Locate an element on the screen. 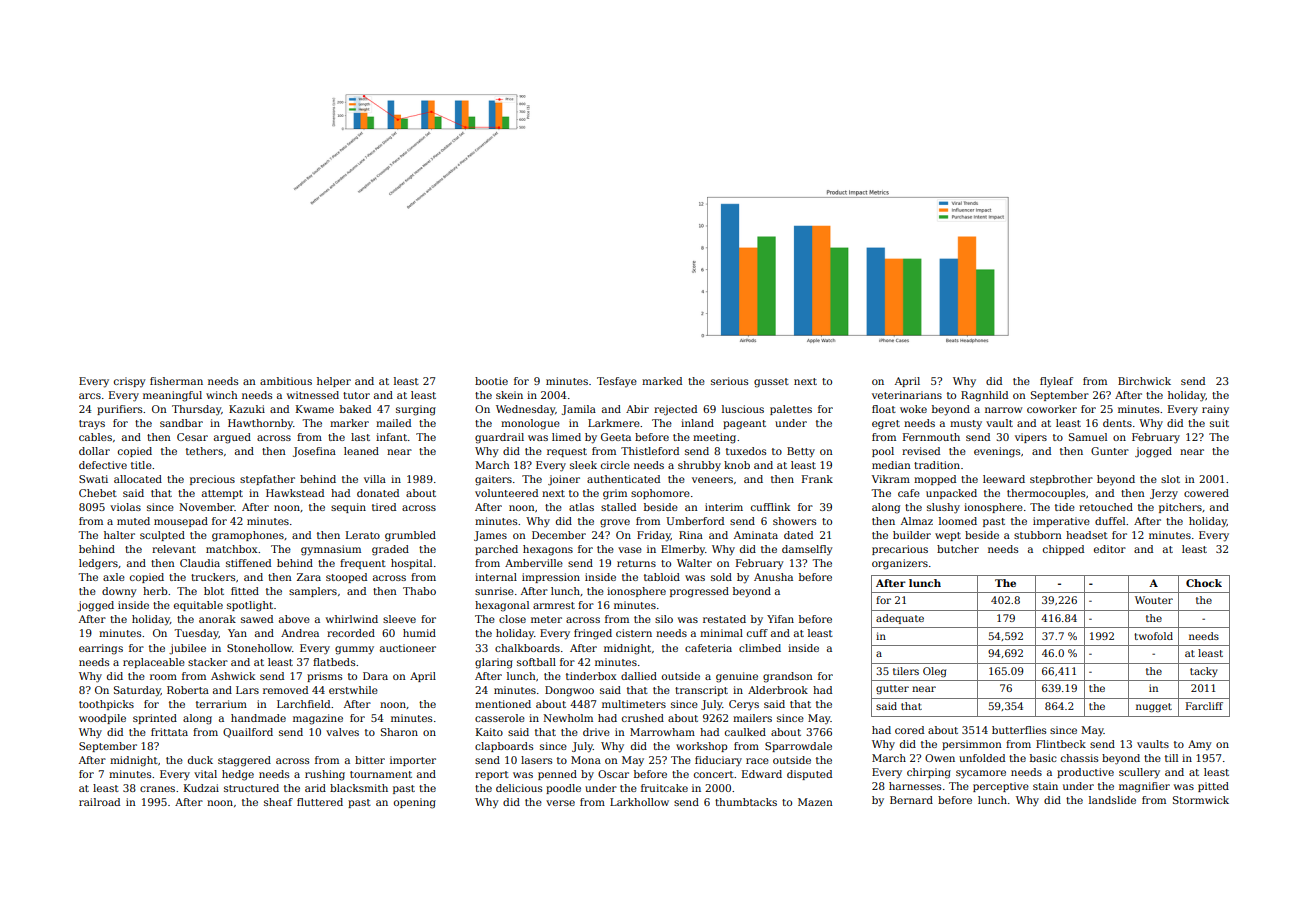 This screenshot has height=924, width=1308. Swati is located at coordinates (93, 479).
